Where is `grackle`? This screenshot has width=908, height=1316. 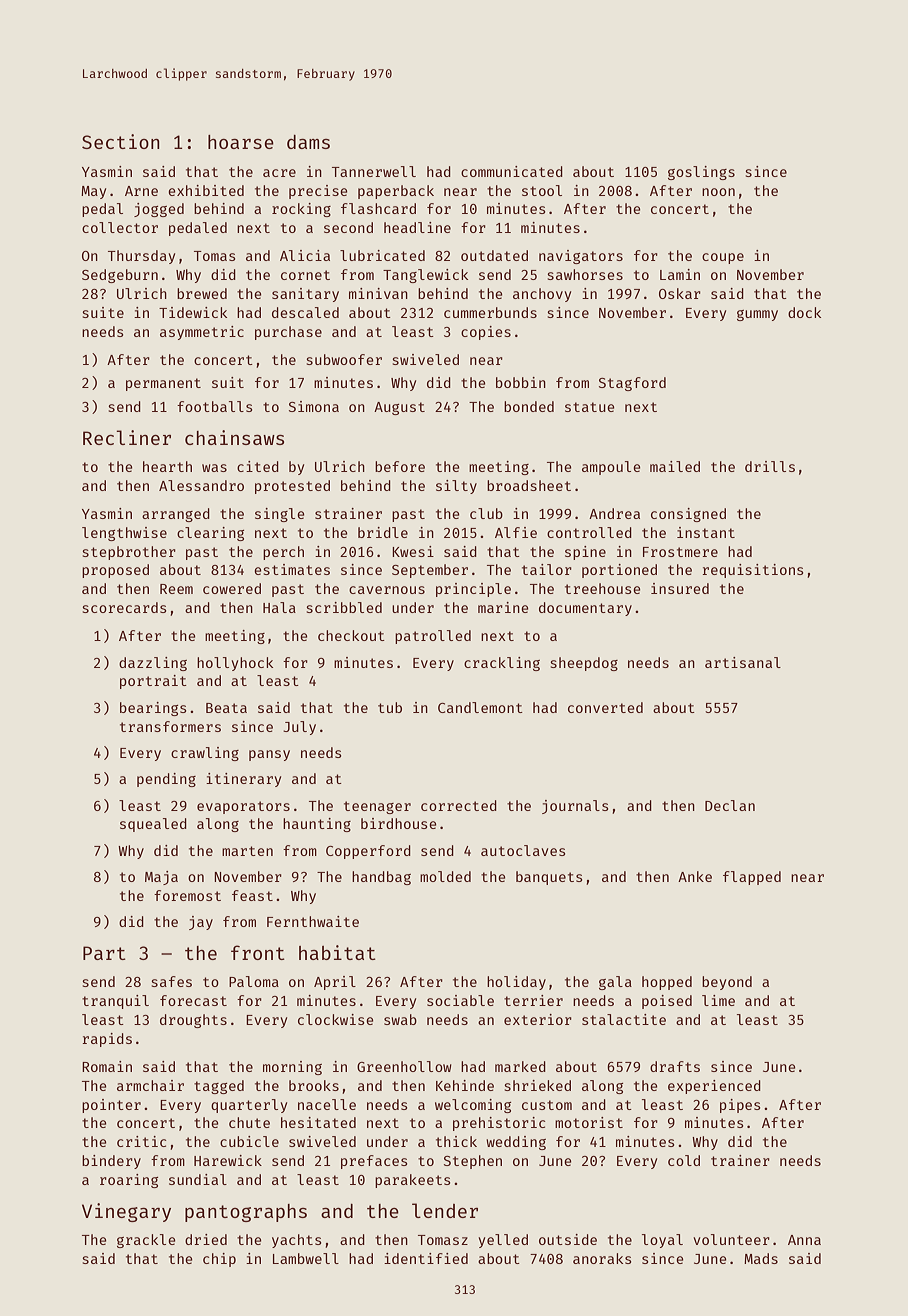 grackle is located at coordinates (146, 1241).
